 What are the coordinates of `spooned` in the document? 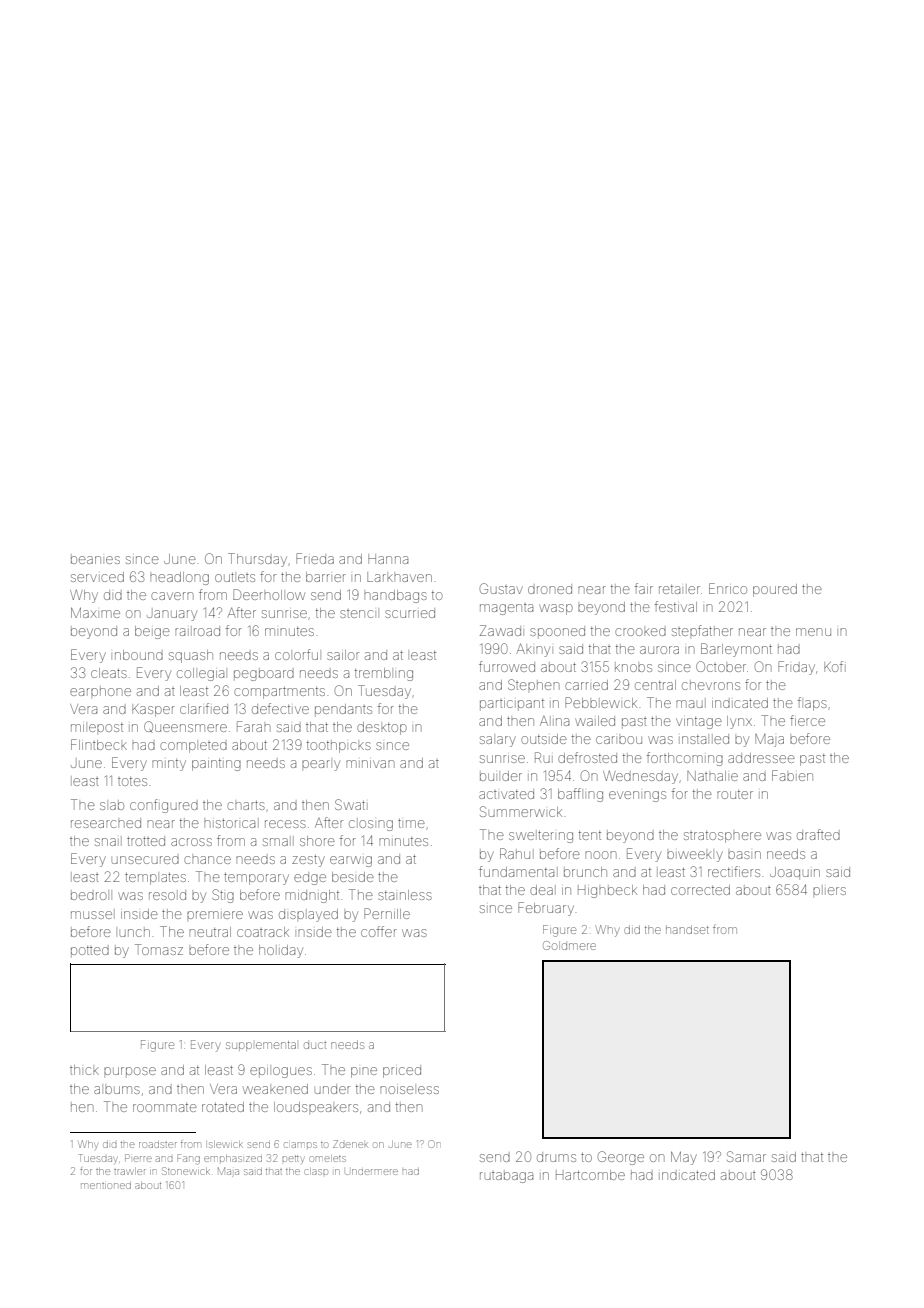 It's located at (557, 631).
